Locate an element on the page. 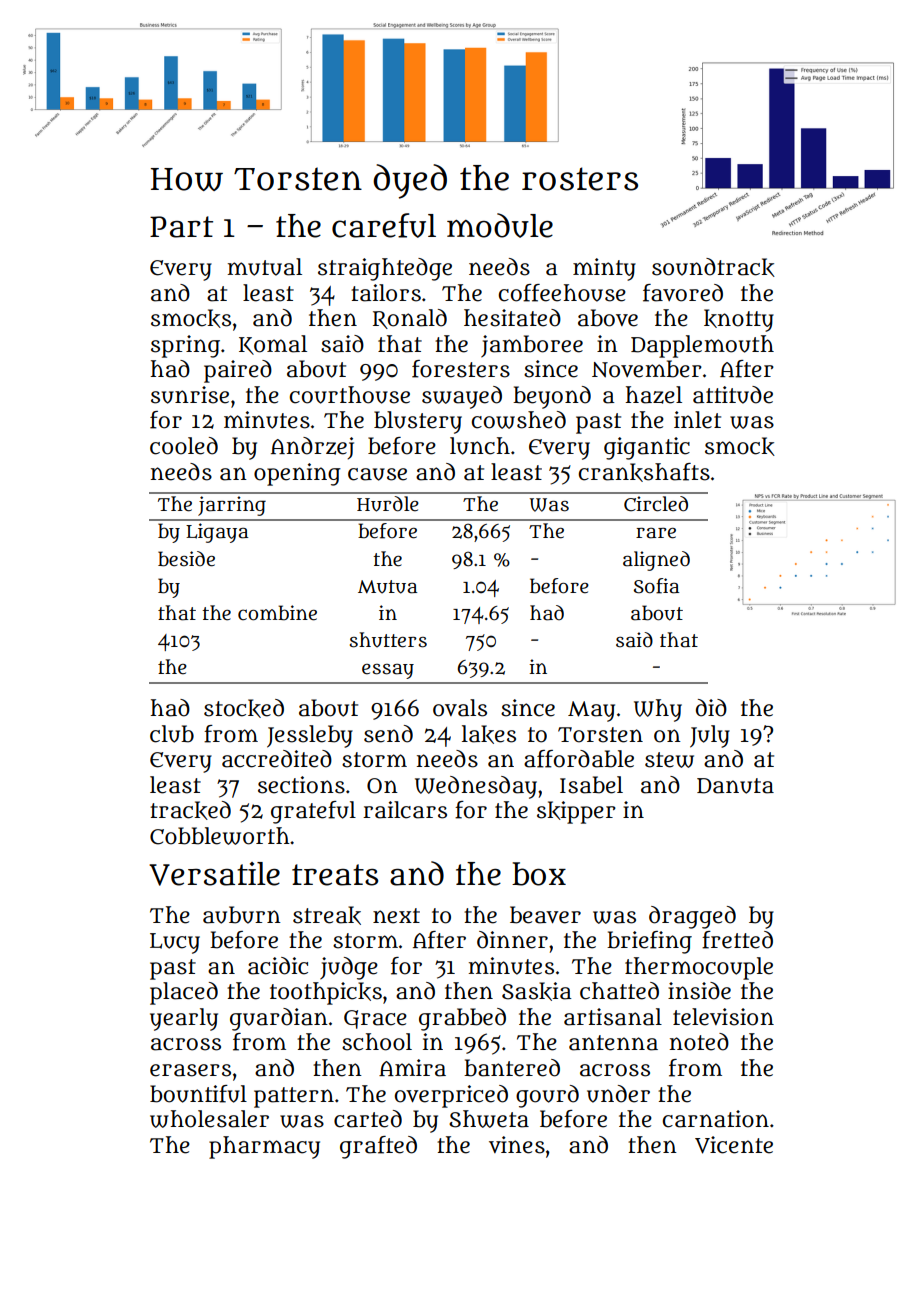  Part is located at coordinates (181, 227).
